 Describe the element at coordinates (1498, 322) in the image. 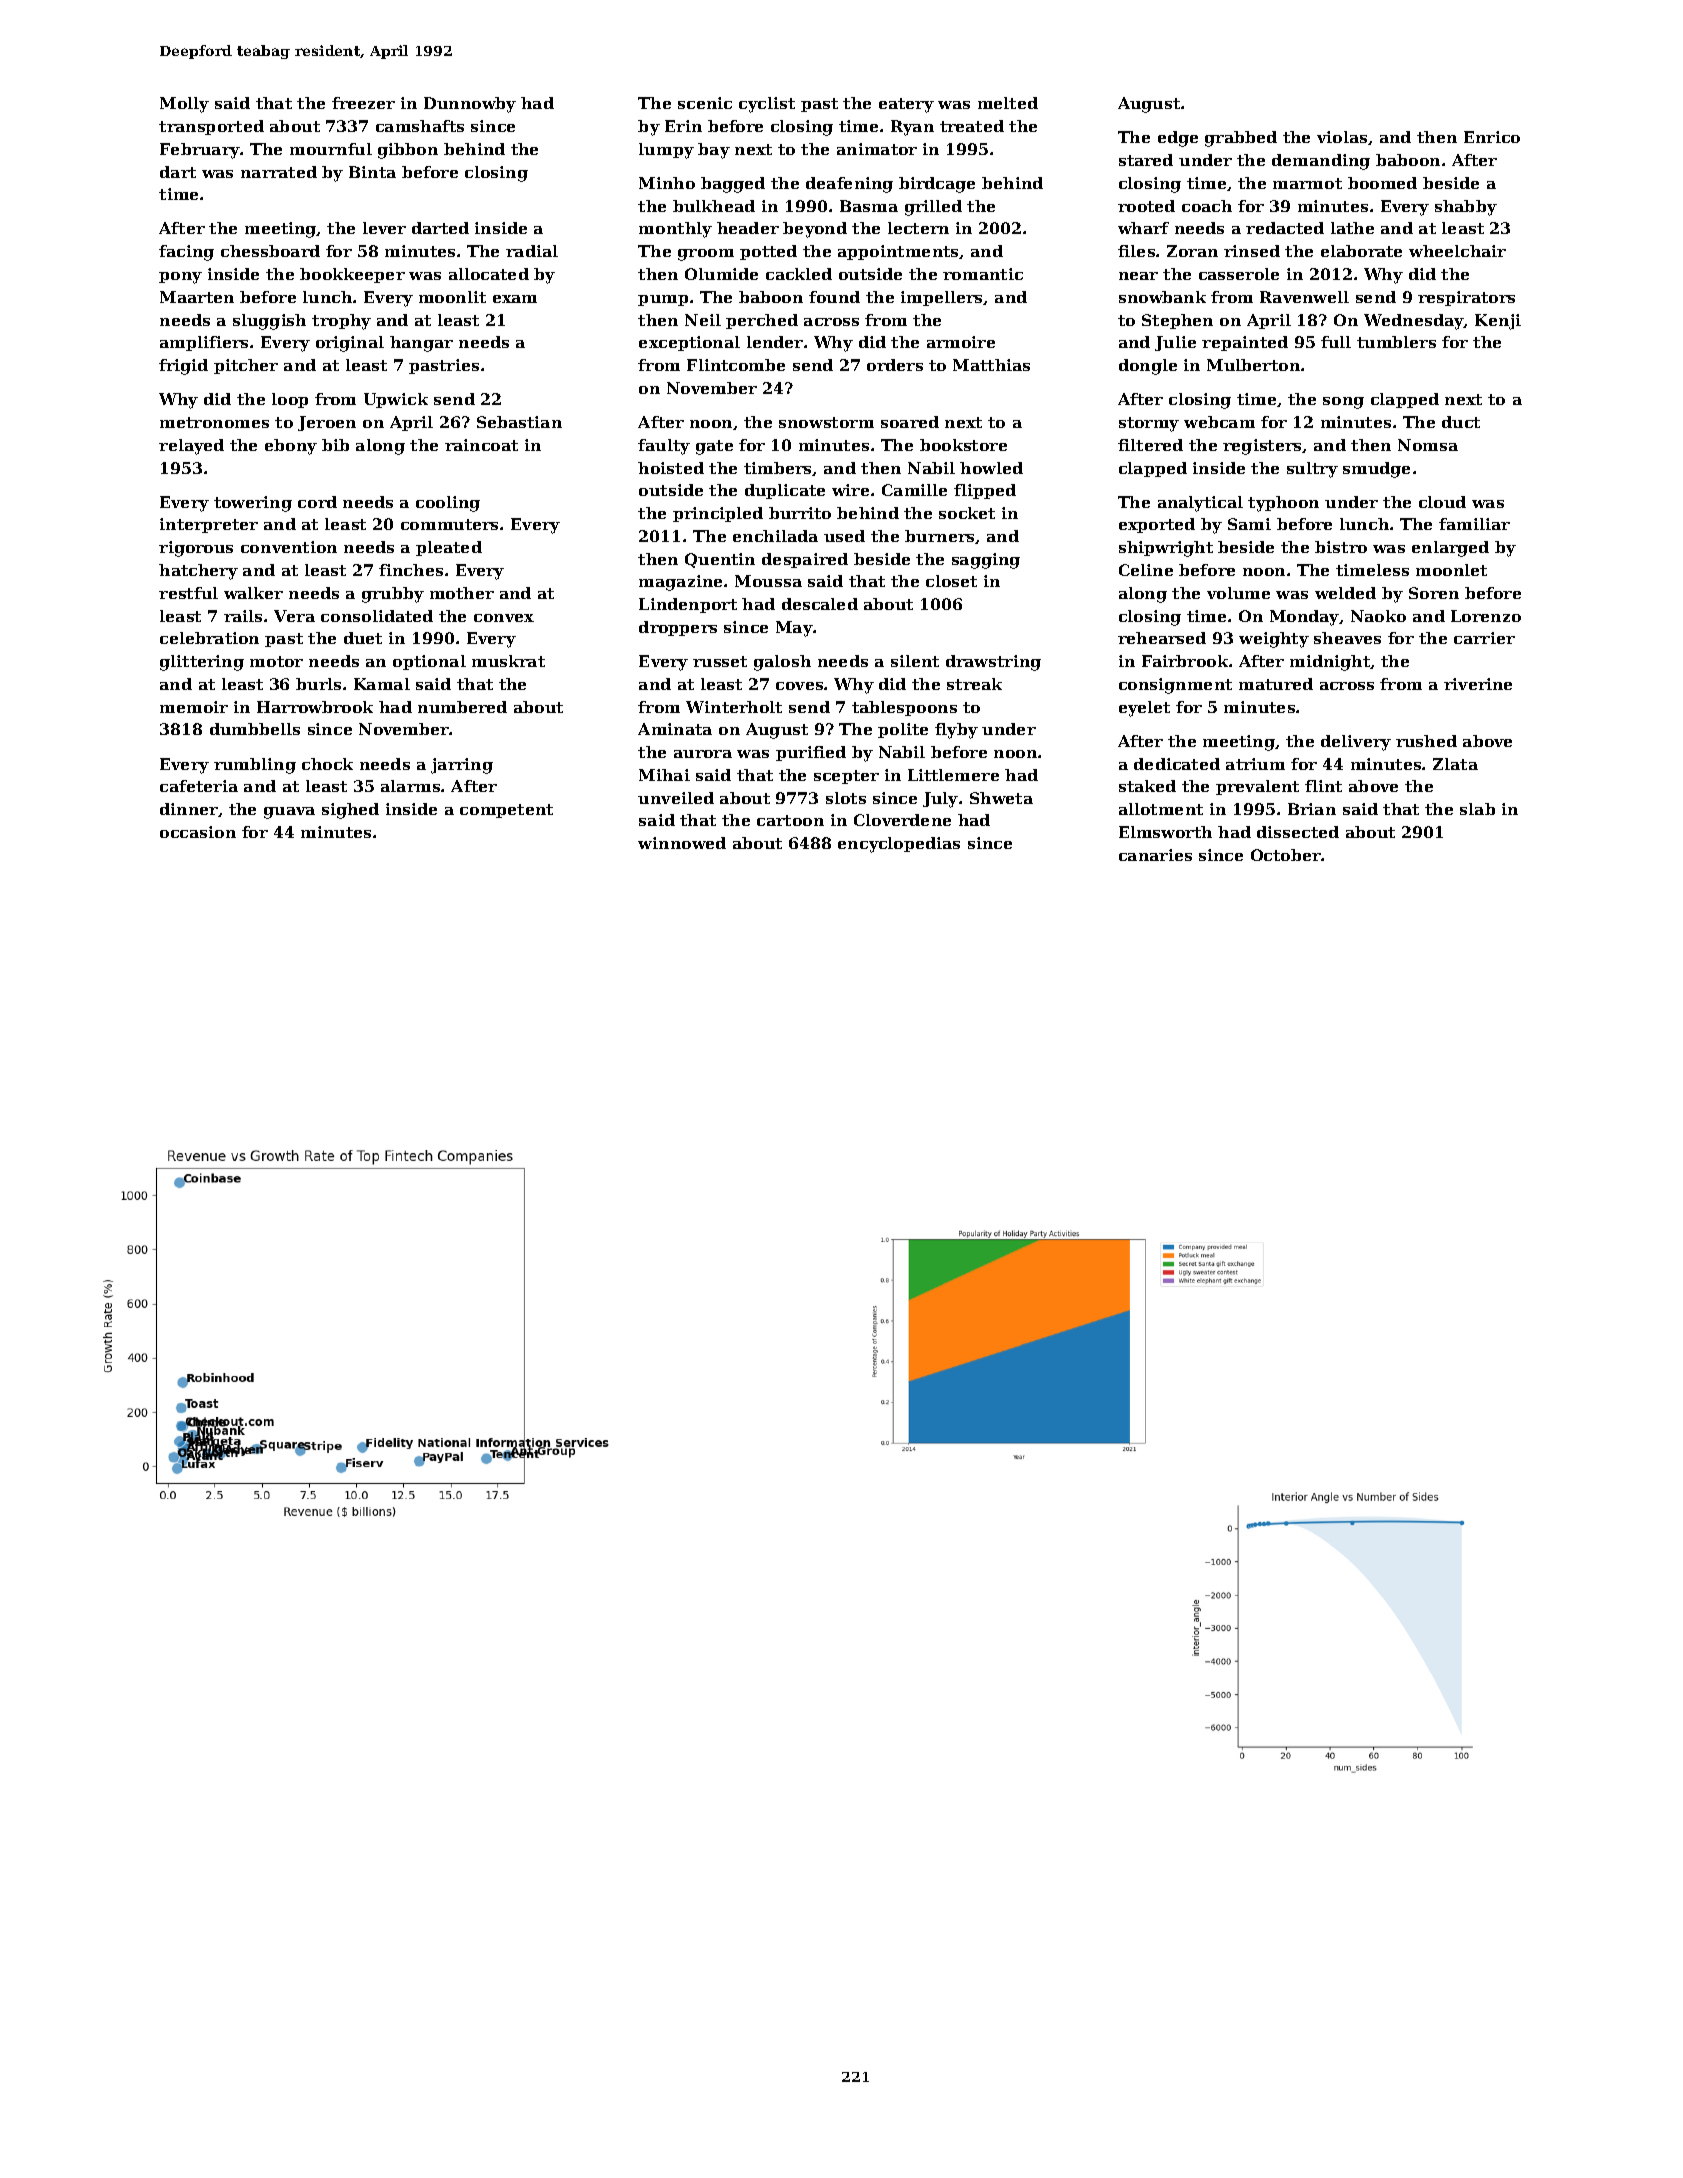

I see `Kenji` at that location.
